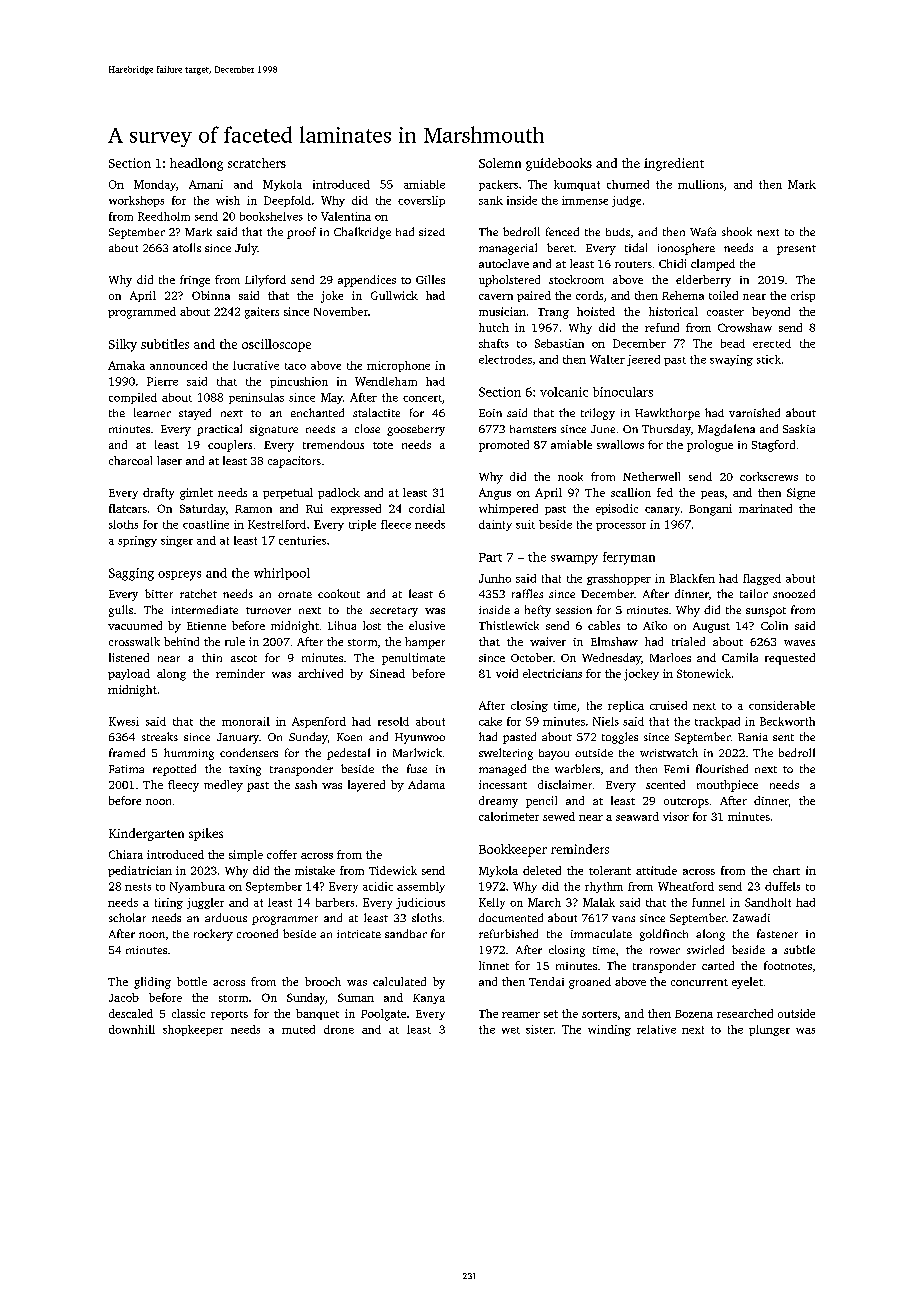 The width and height of the screenshot is (924, 1308). Describe the element at coordinates (140, 871) in the screenshot. I see `pediatrician` at that location.
